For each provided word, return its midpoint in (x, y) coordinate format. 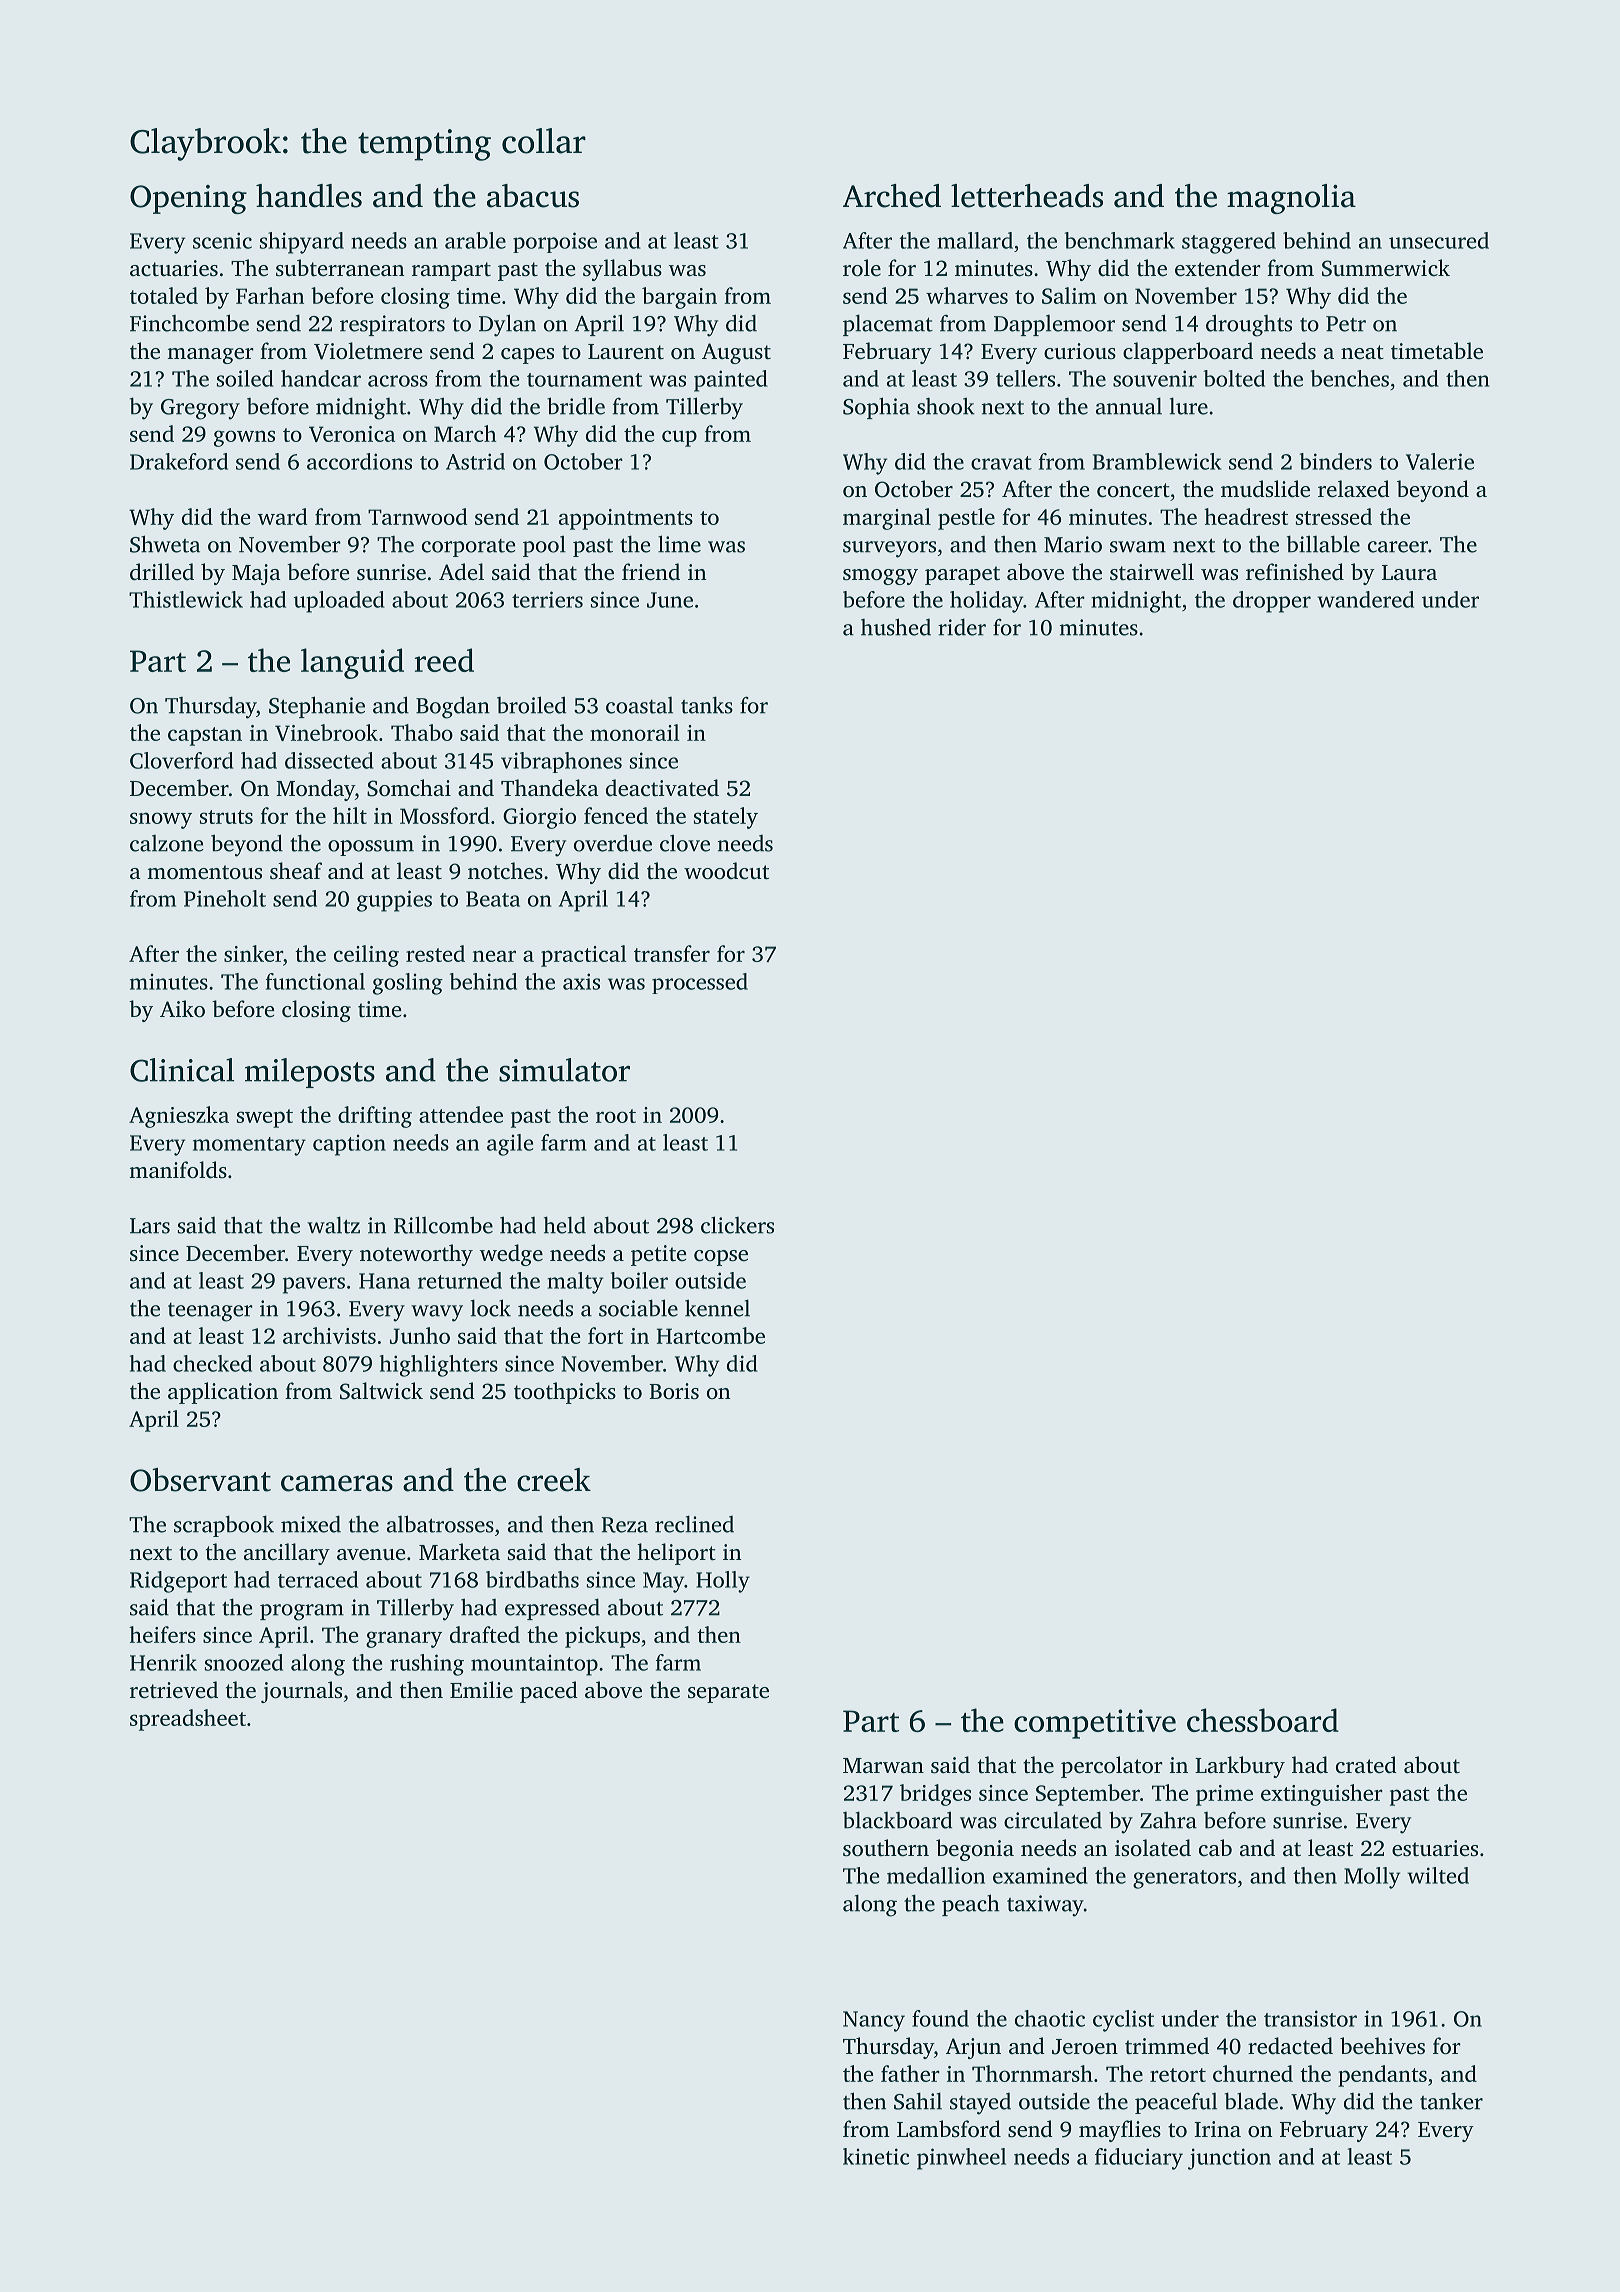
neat (1362, 352)
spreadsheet (188, 1720)
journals (301, 1692)
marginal (887, 519)
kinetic (876, 2156)
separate (728, 1693)
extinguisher (1322, 1795)
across (398, 381)
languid (352, 663)
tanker (1451, 2101)
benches (1350, 378)
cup (679, 438)
